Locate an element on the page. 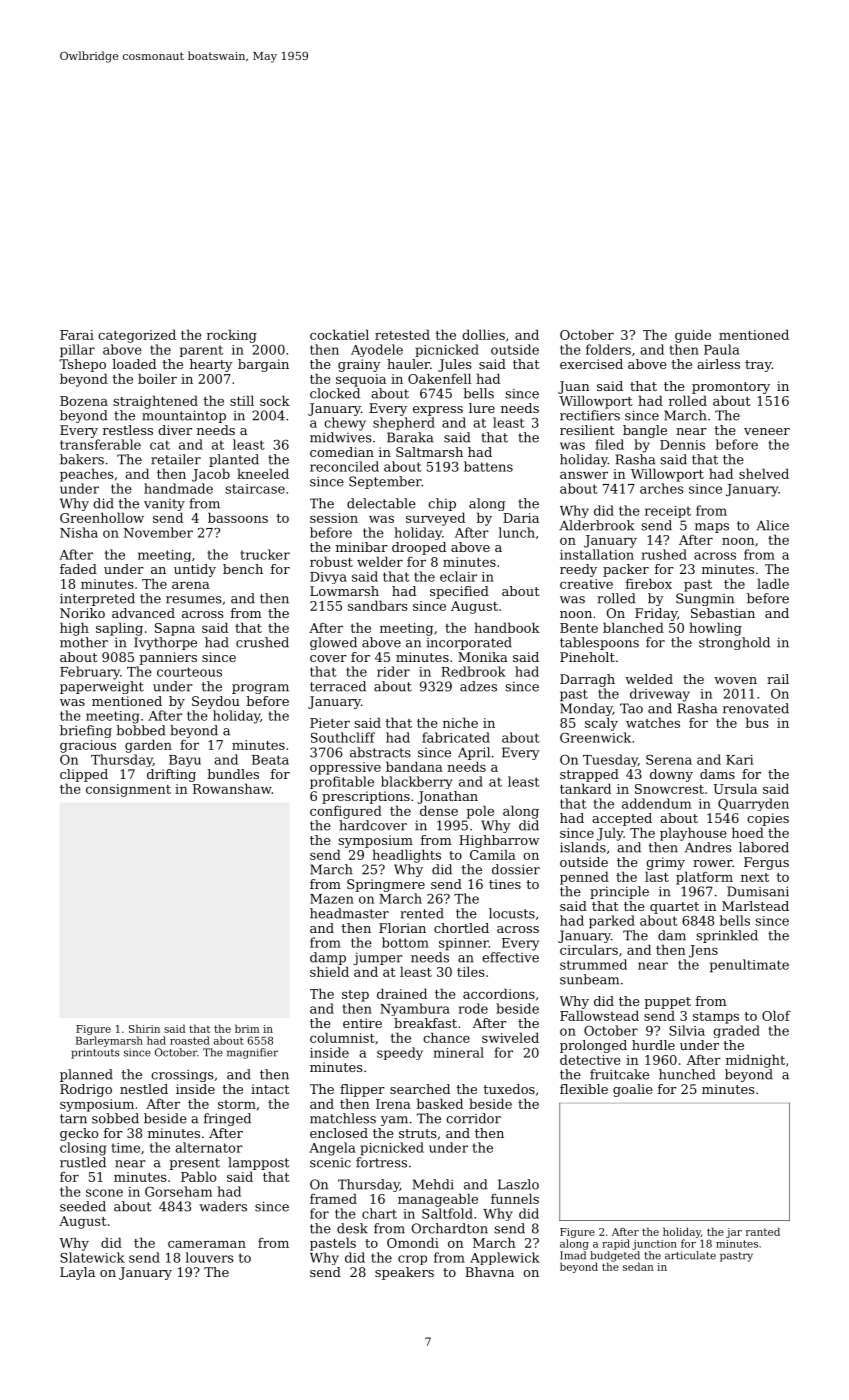  scone is located at coordinates (104, 1193).
